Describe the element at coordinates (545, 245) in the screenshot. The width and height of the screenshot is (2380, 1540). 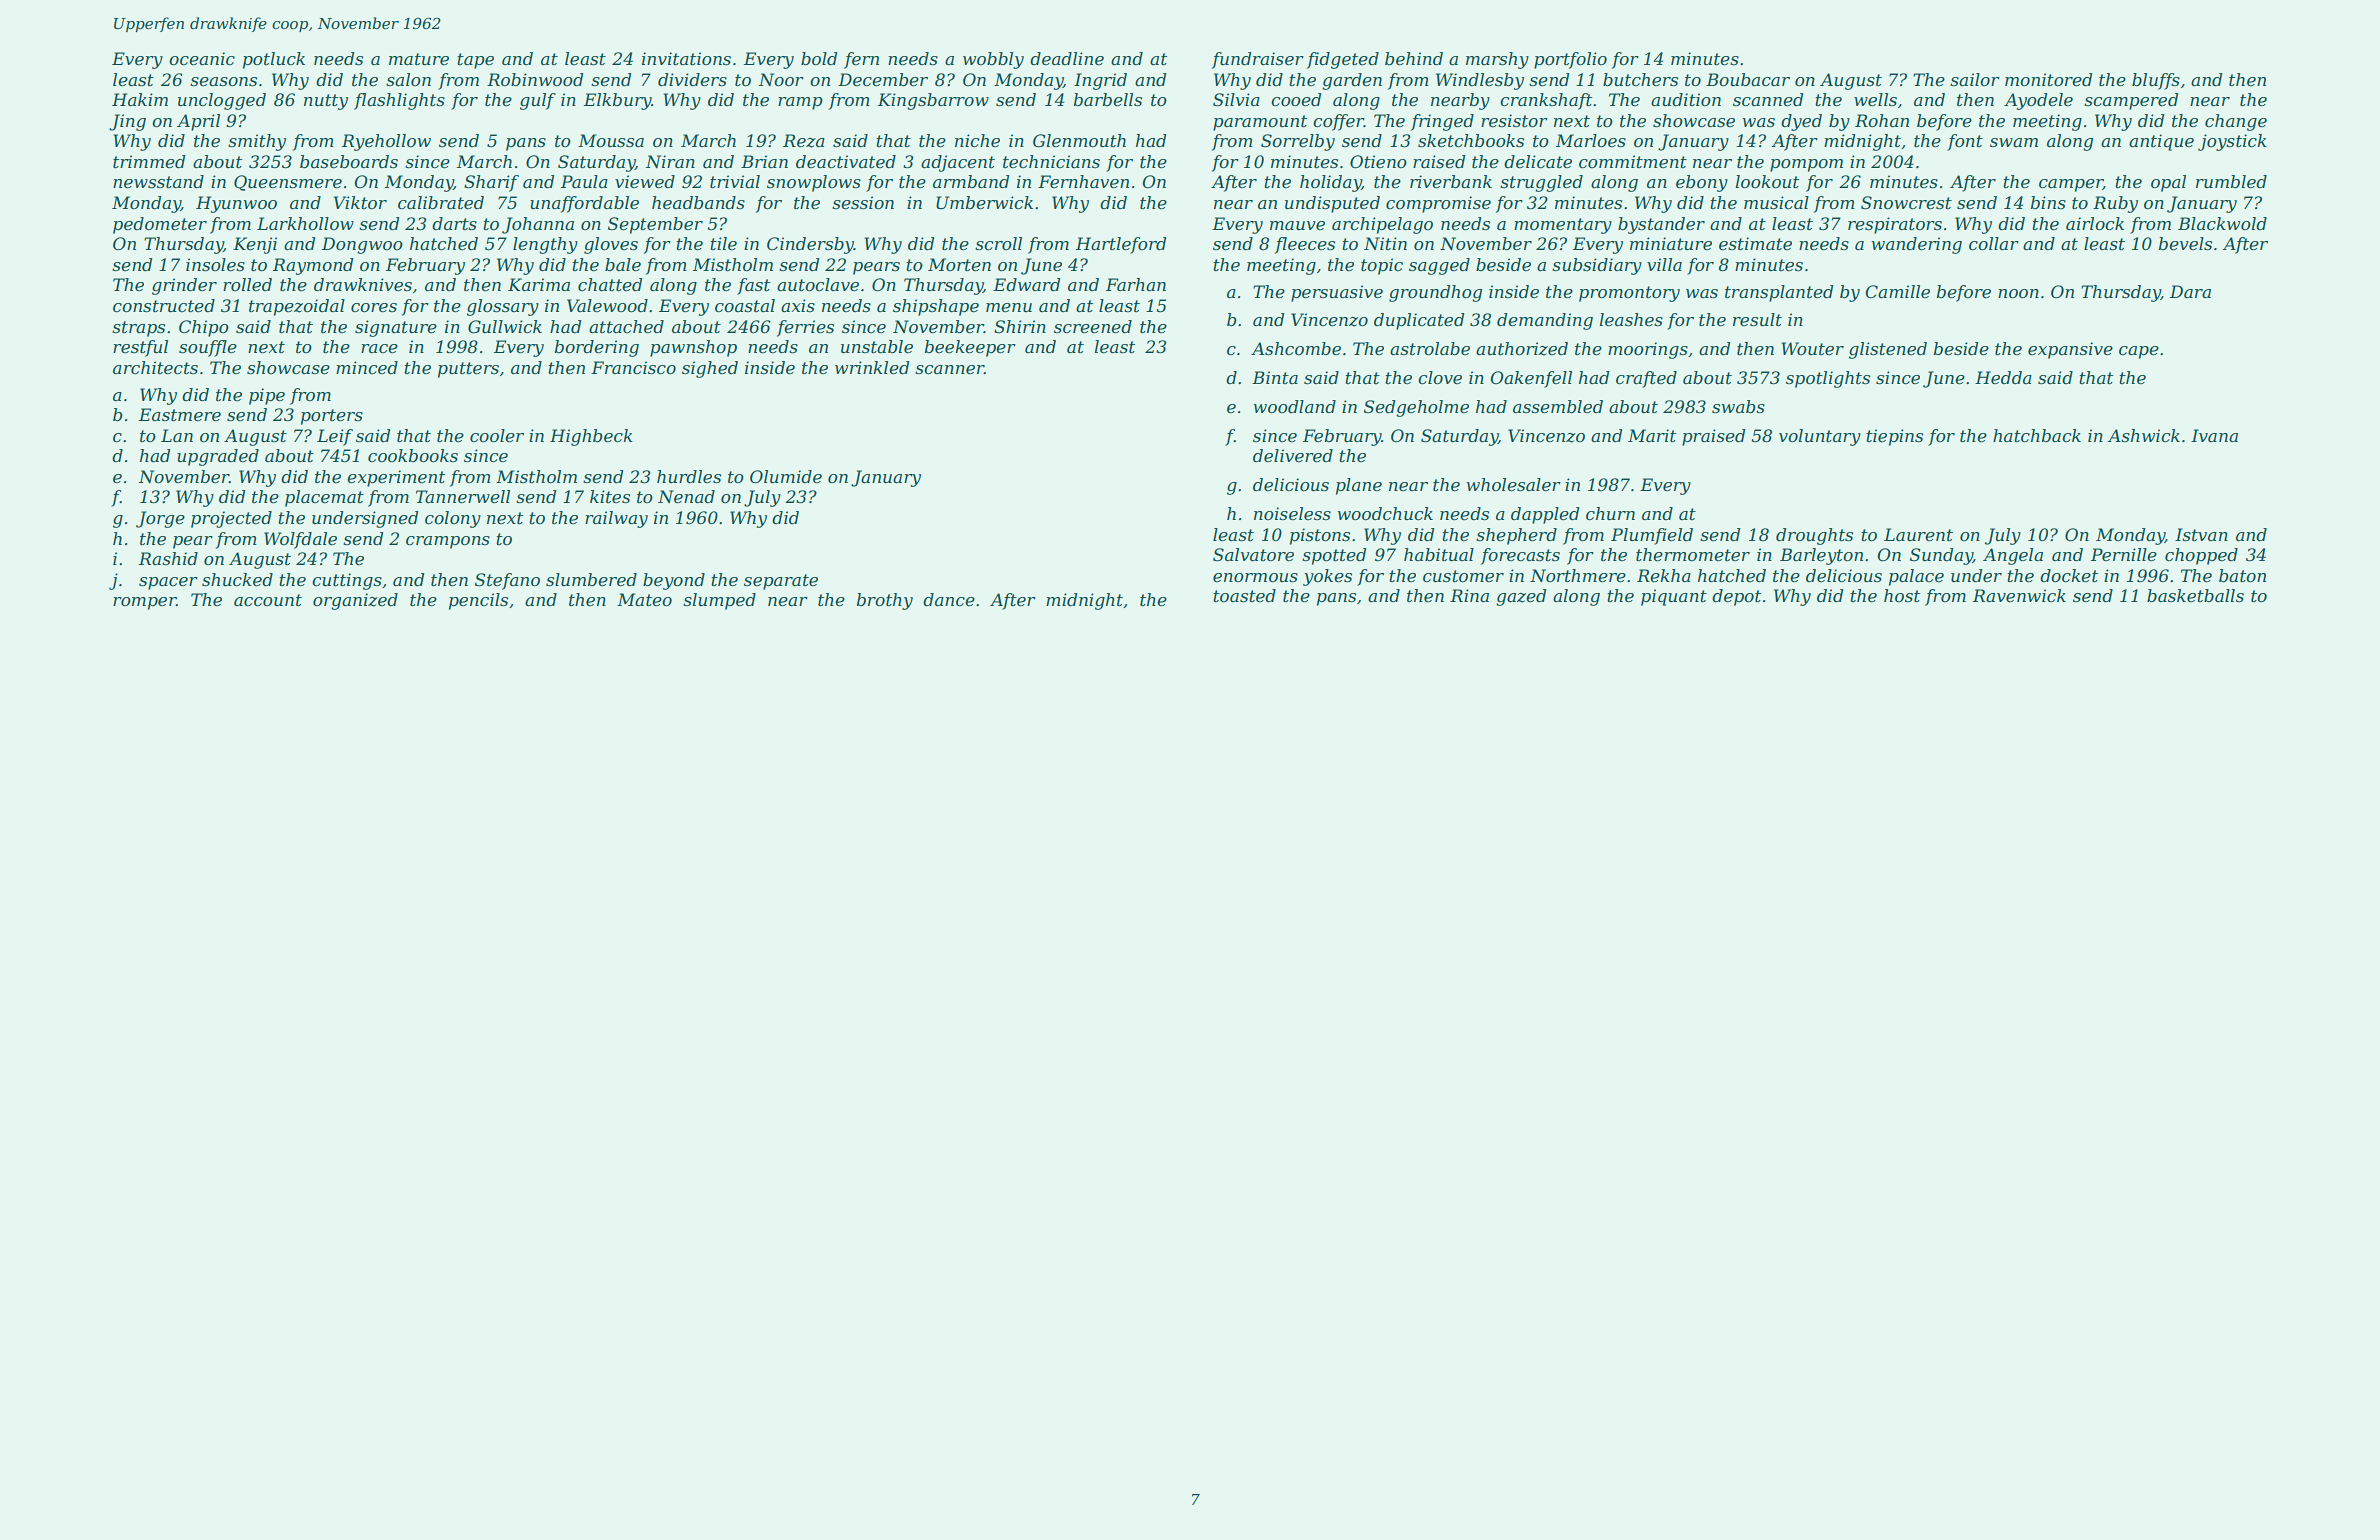
I see `lengthy` at that location.
